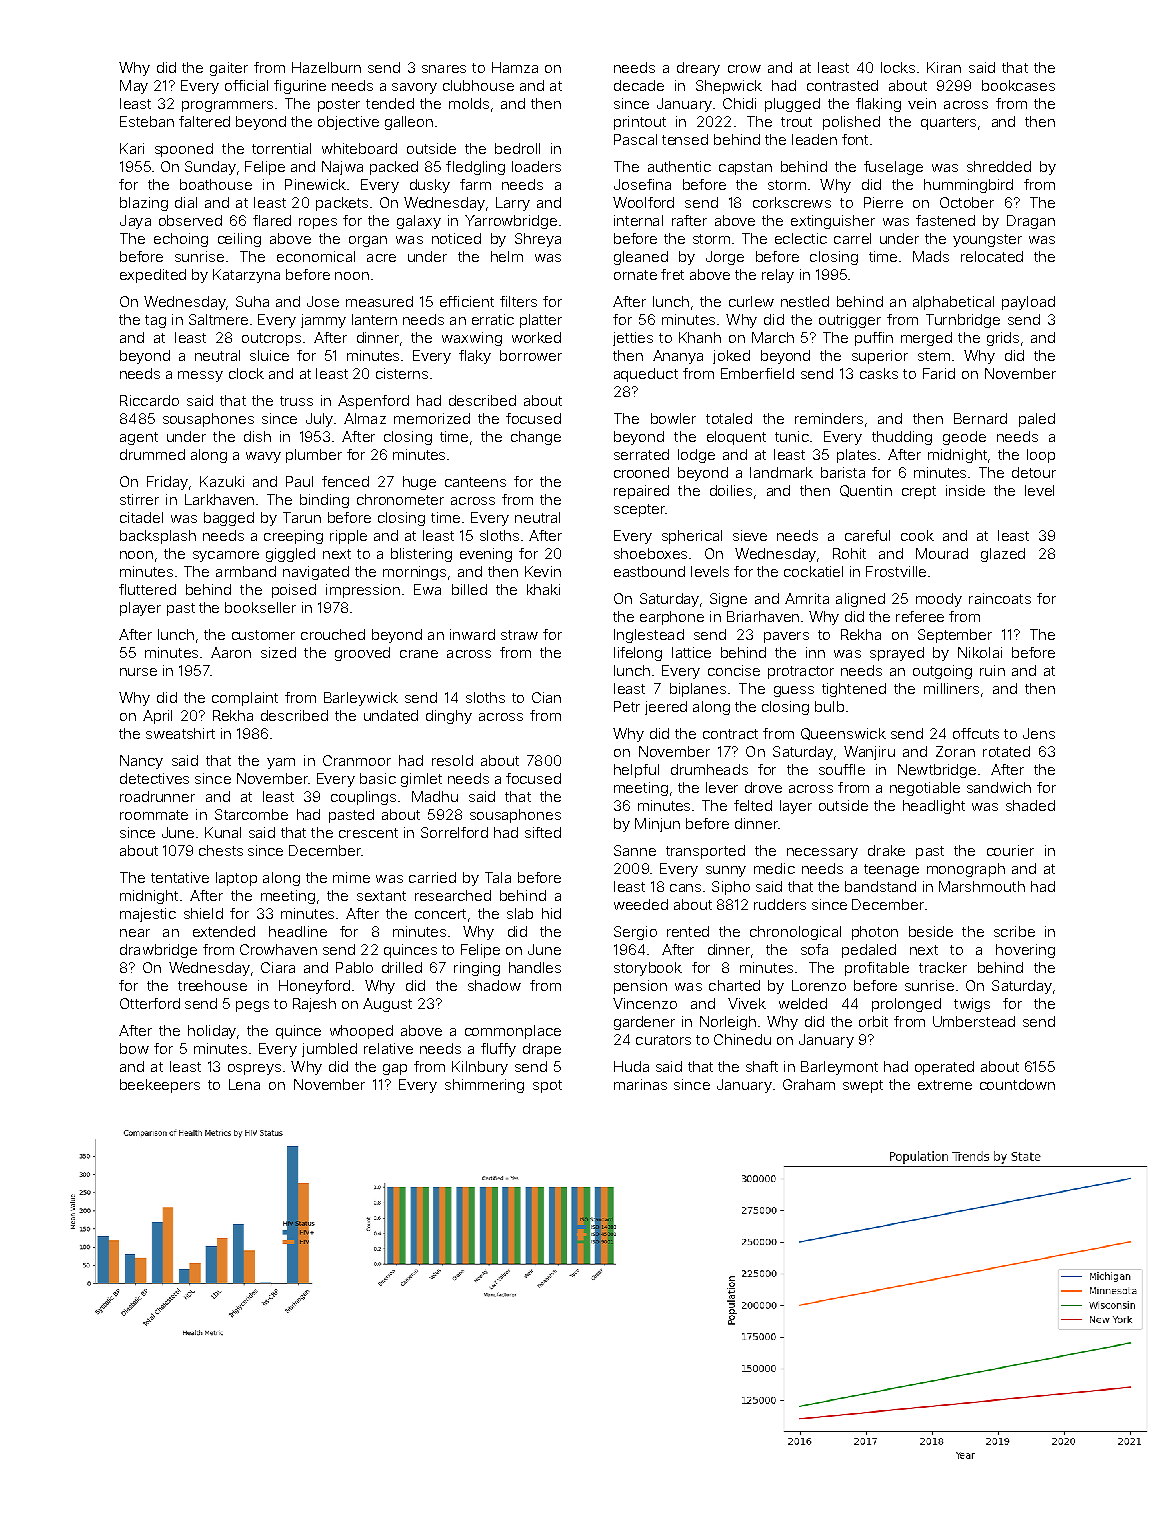 This document has height=1521, width=1175. I want to click on memorized, so click(432, 418).
